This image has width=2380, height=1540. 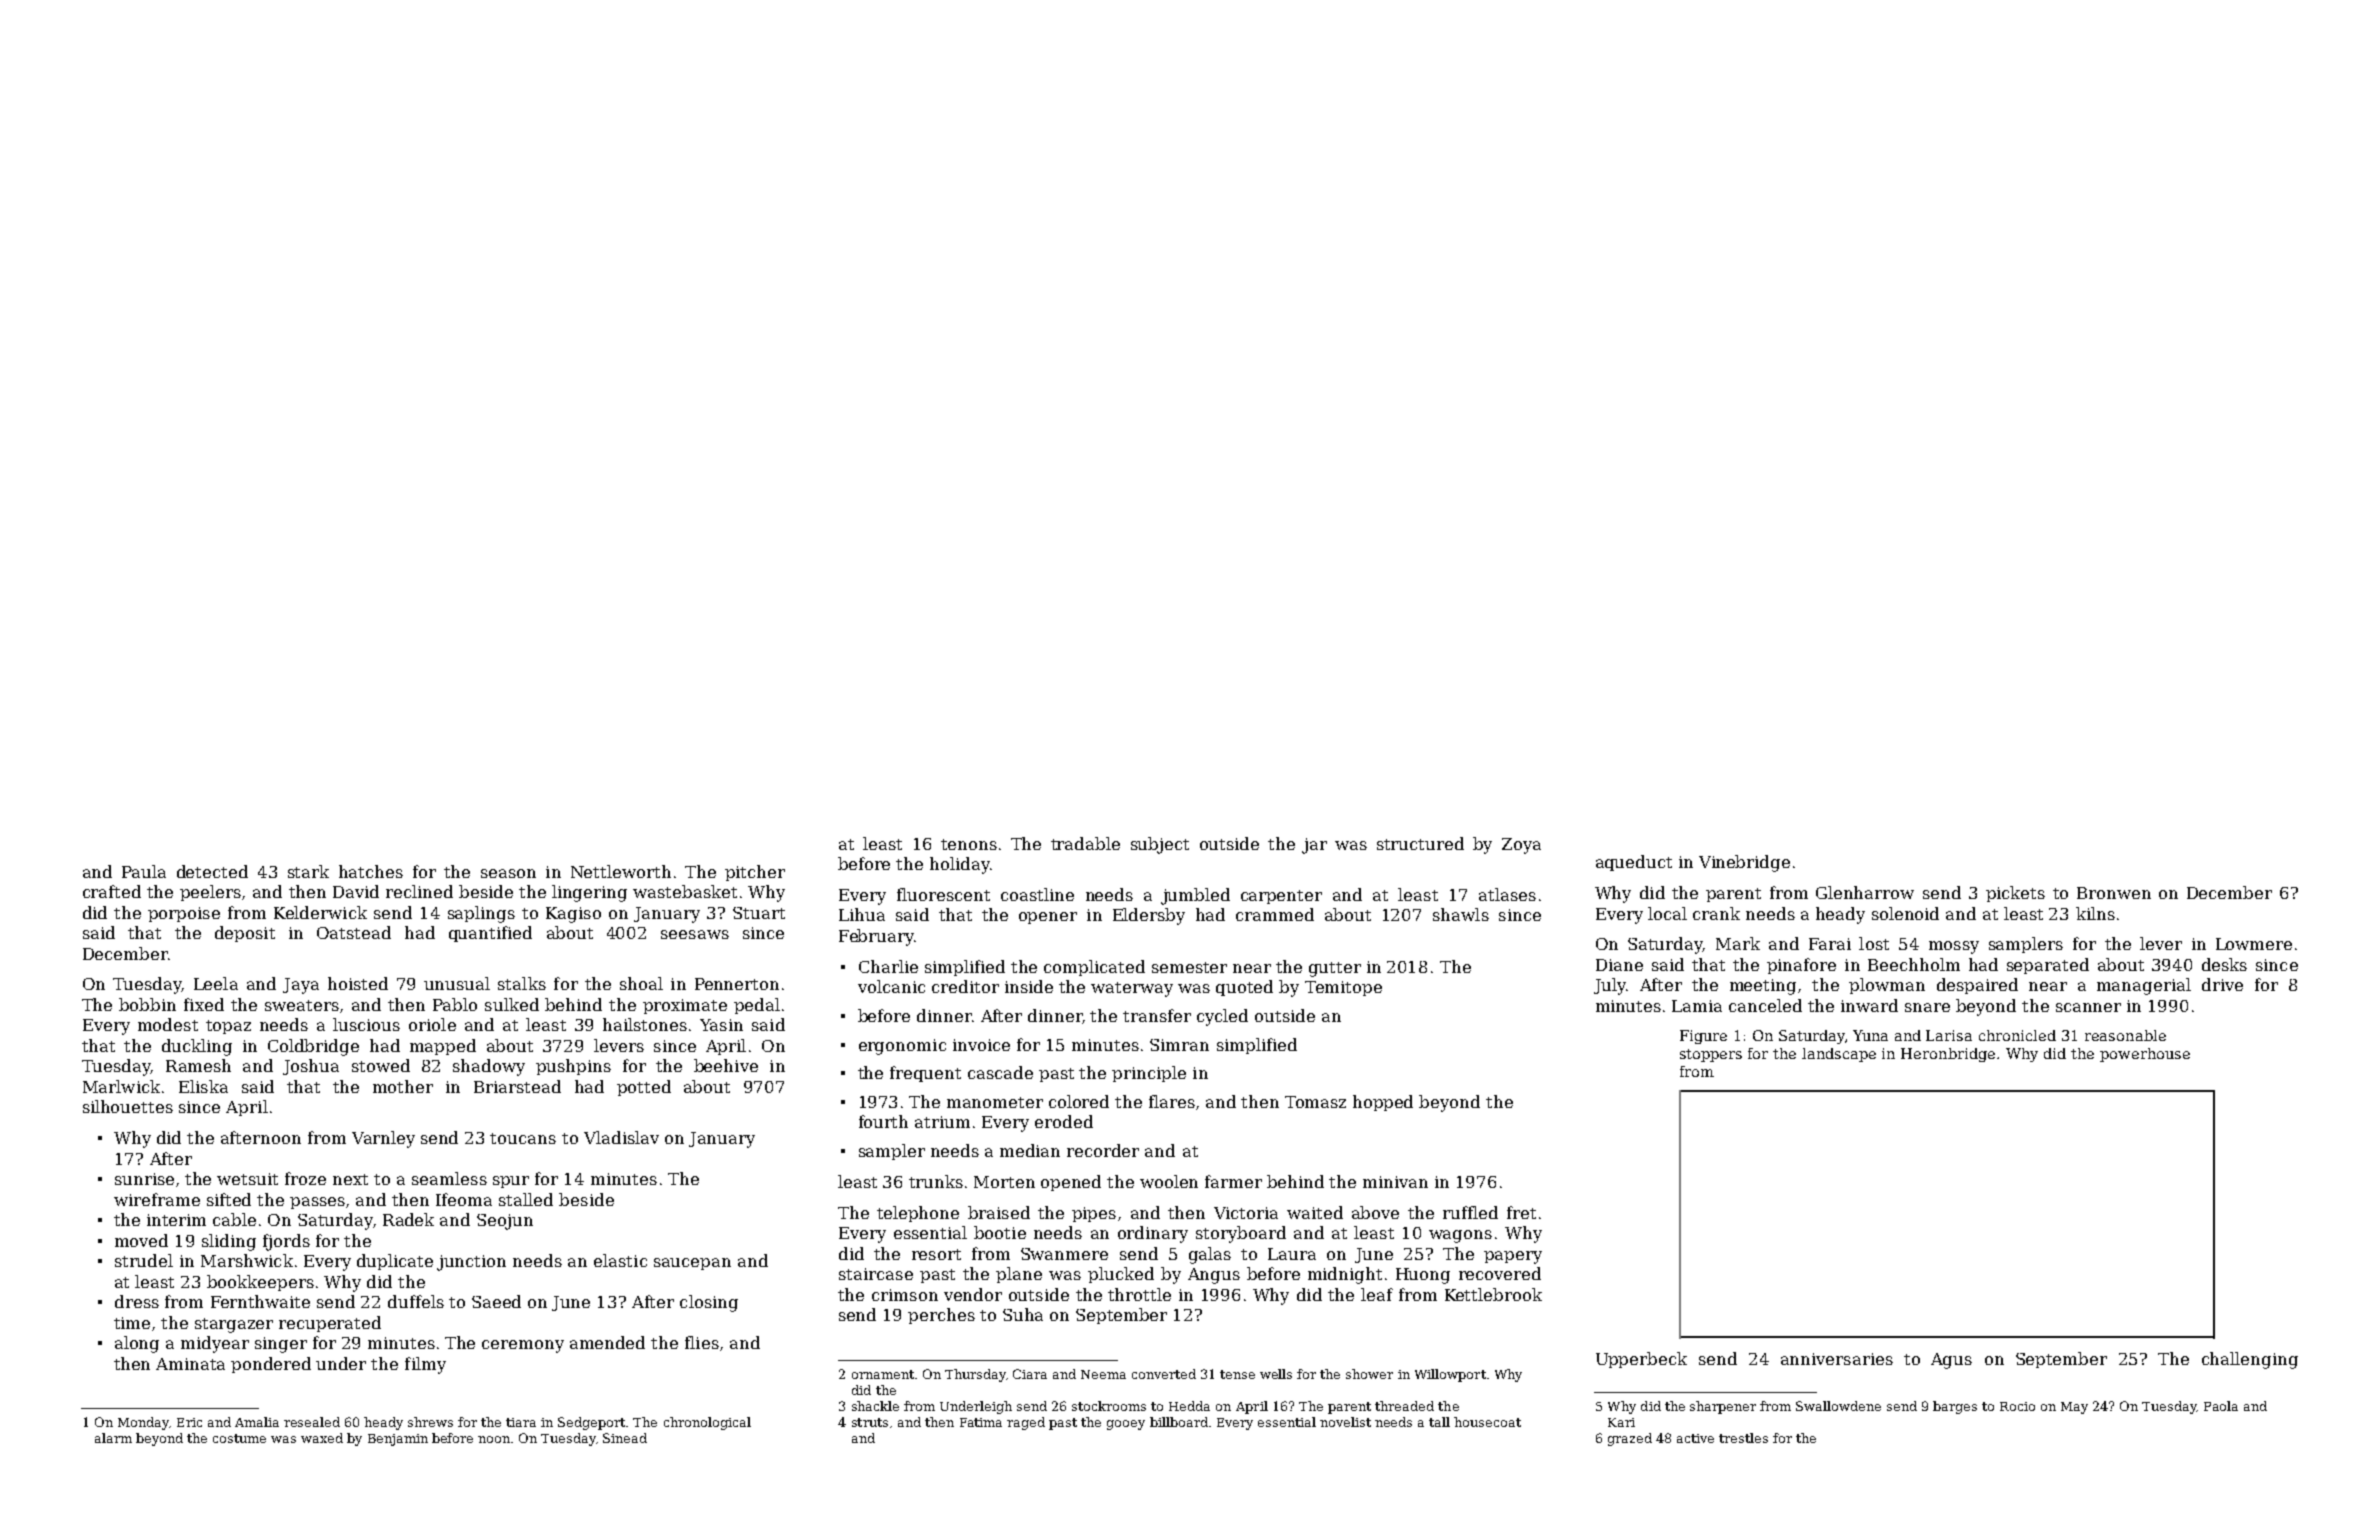 What do you see at coordinates (113, 1438) in the image?
I see `alarm` at bounding box center [113, 1438].
